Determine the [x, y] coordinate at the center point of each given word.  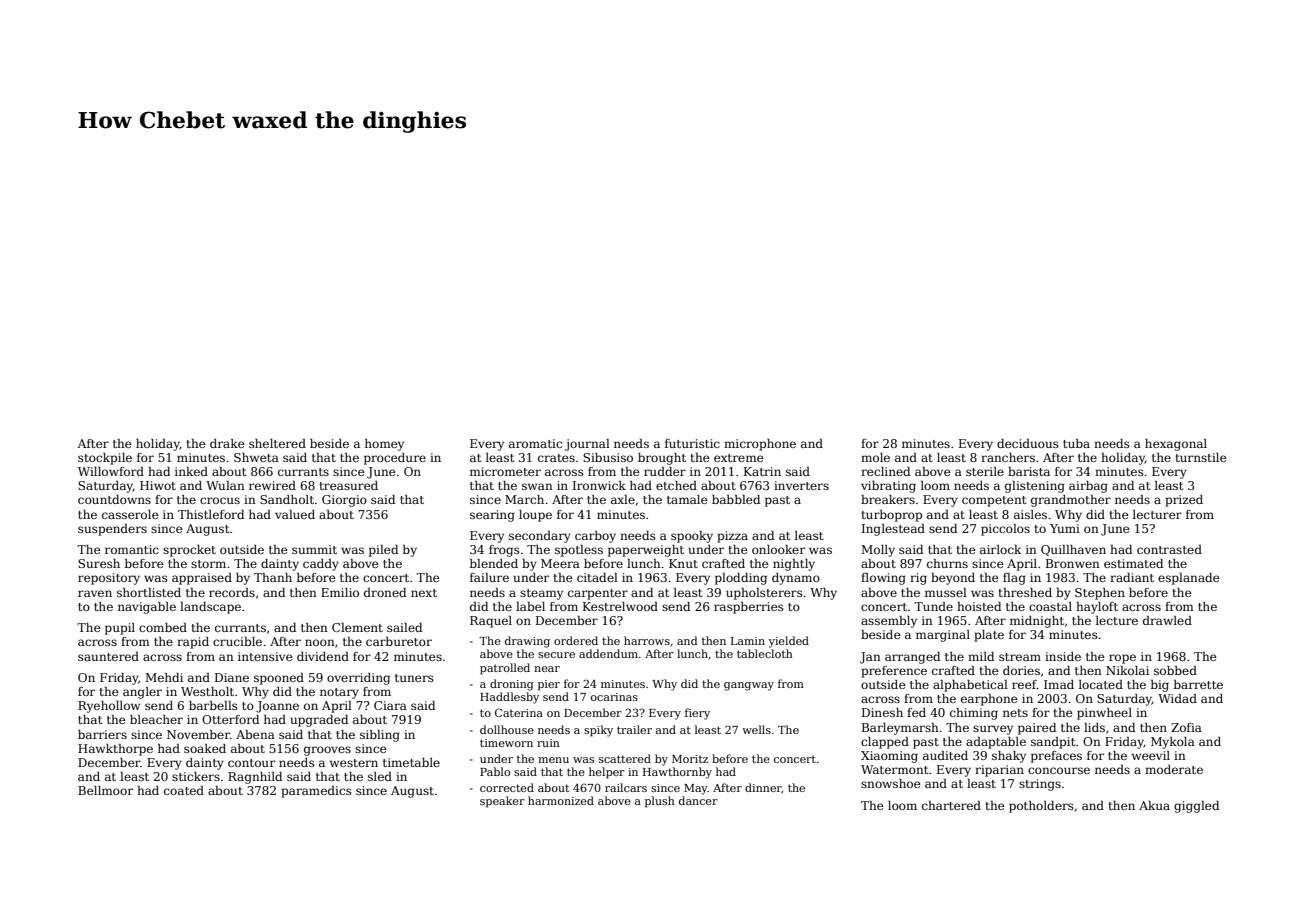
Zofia [1186, 727]
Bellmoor [105, 790]
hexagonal [1176, 445]
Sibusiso [608, 457]
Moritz [690, 759]
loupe [535, 516]
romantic [132, 549]
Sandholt [287, 499]
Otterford [230, 719]
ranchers [1008, 457]
